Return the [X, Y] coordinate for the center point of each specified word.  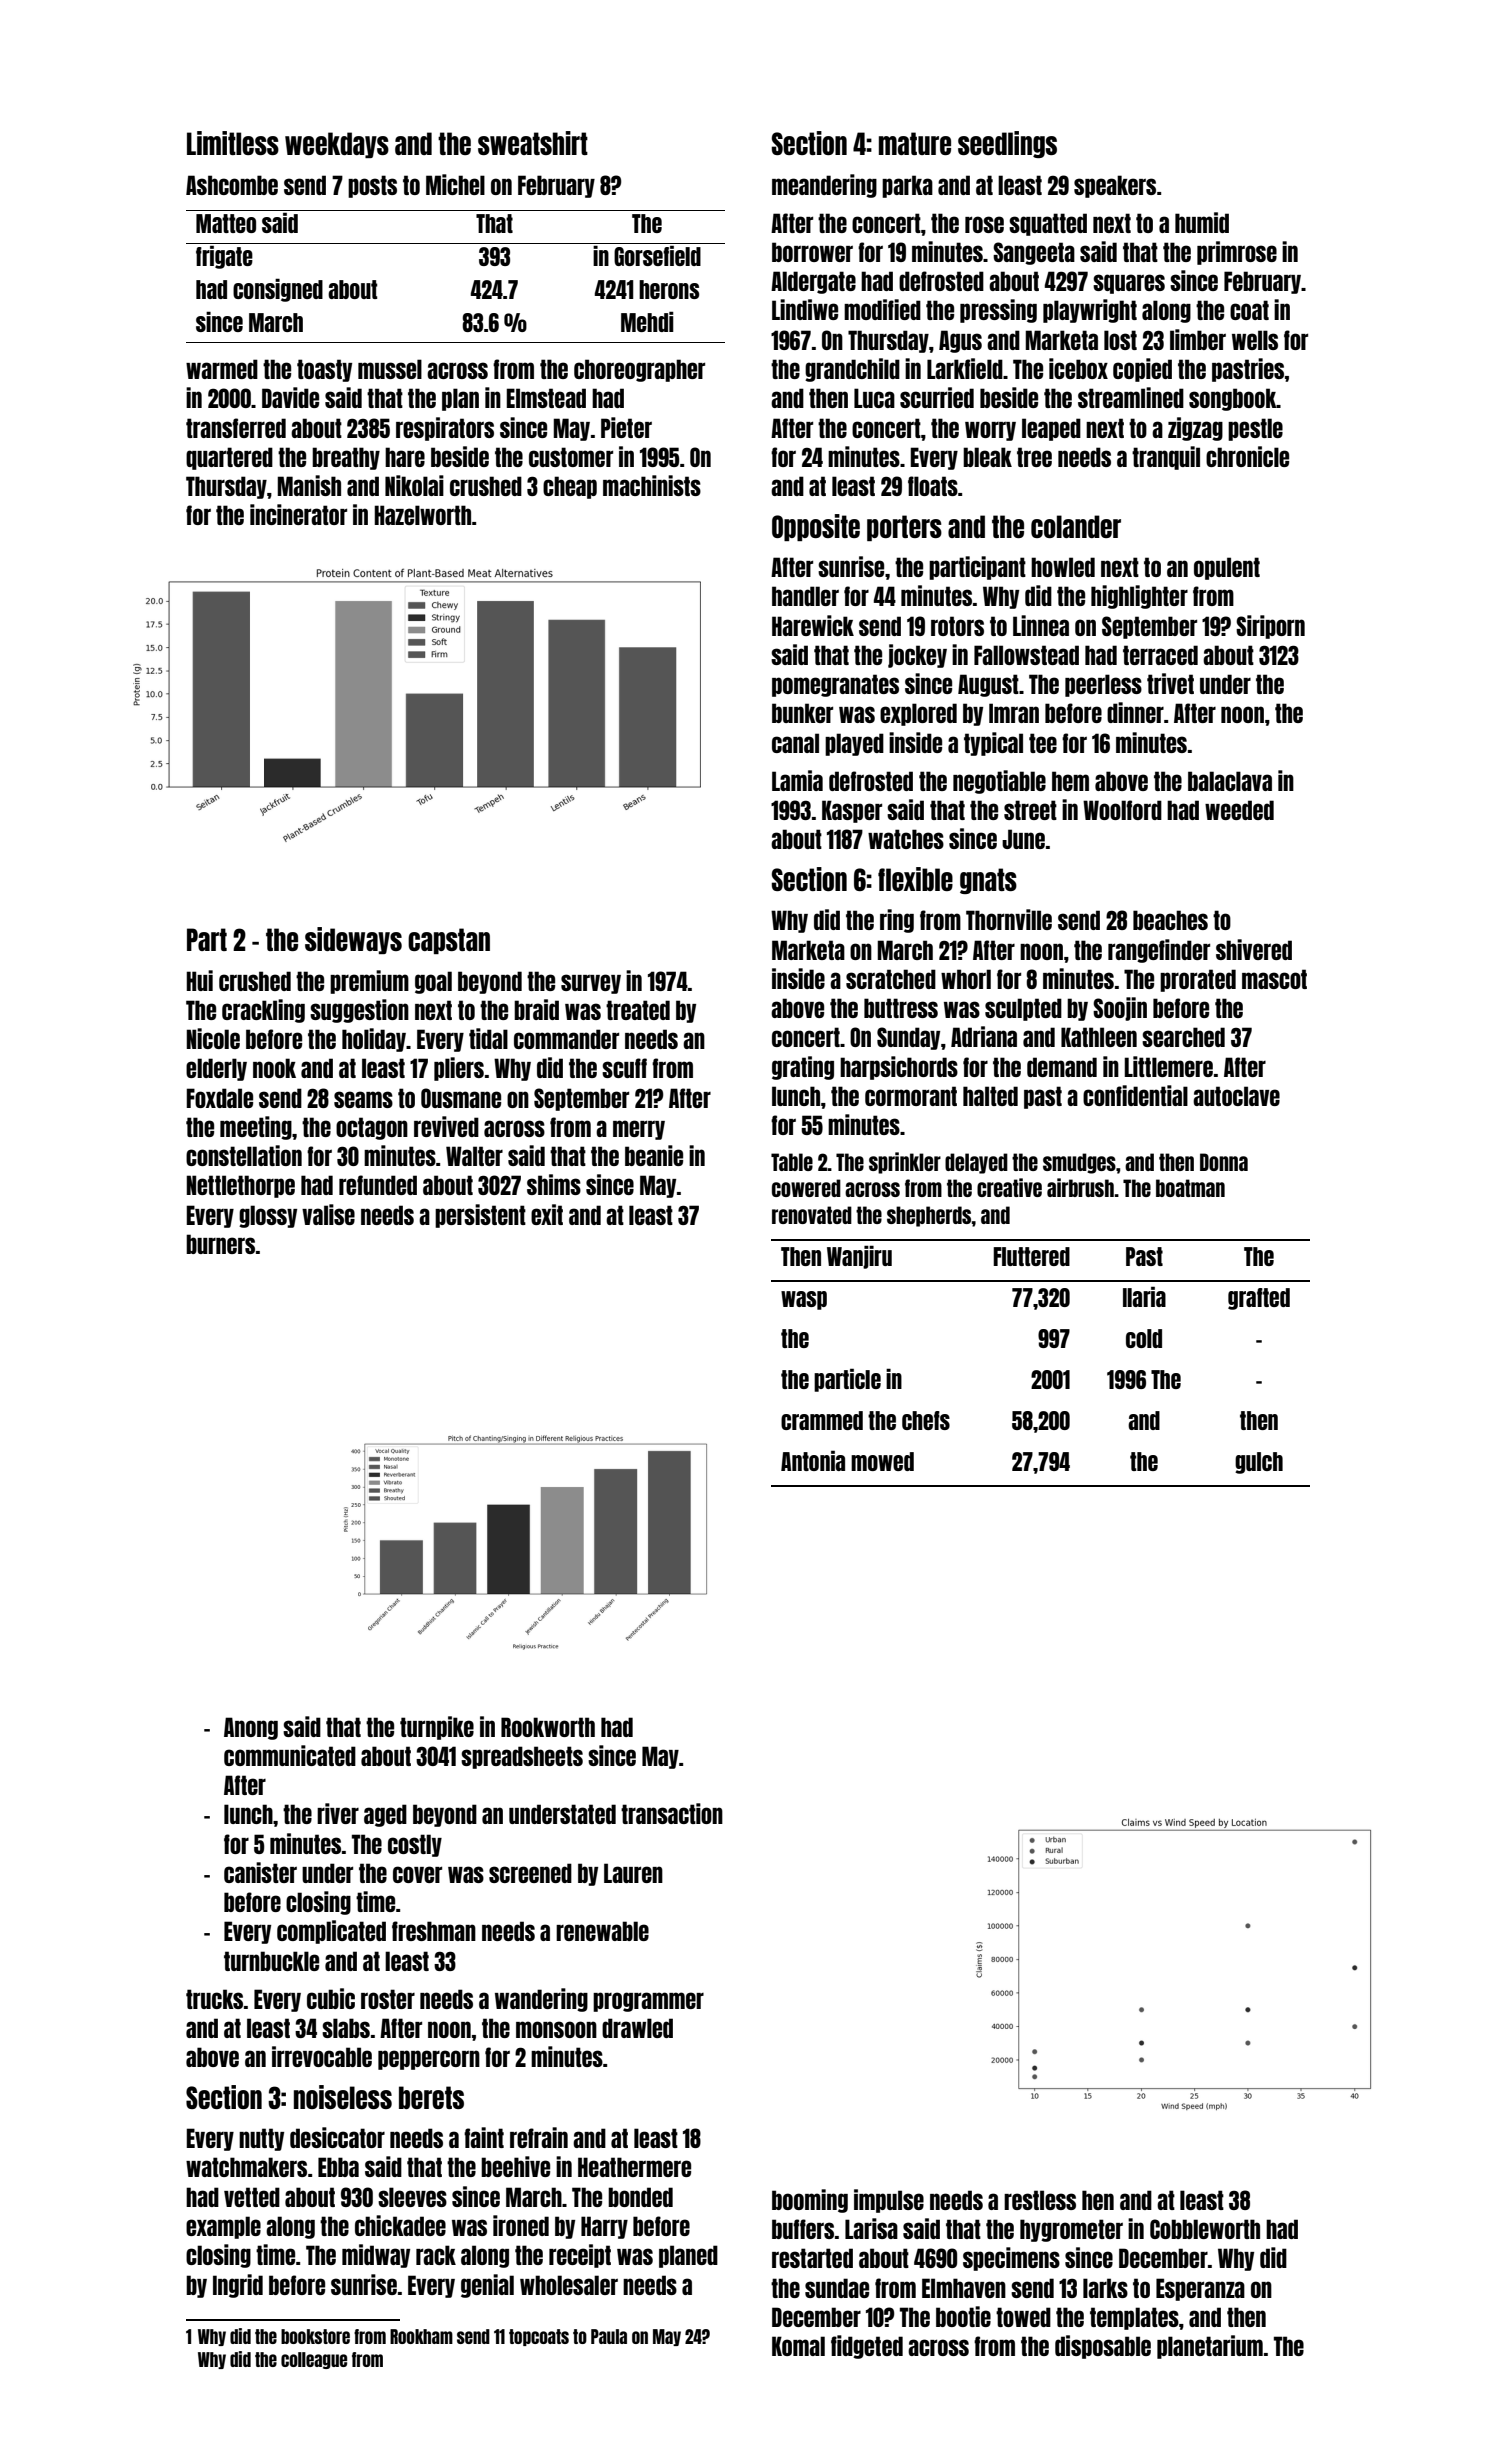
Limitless [233, 143]
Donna [1224, 1162]
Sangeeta [1034, 253]
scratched [891, 979]
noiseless [343, 2097]
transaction [672, 1813]
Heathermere [634, 2167]
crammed [822, 1420]
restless [1040, 2200]
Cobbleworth [1205, 2229]
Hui [200, 980]
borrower [812, 252]
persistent [480, 1216]
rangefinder [1159, 951]
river [338, 1813]
